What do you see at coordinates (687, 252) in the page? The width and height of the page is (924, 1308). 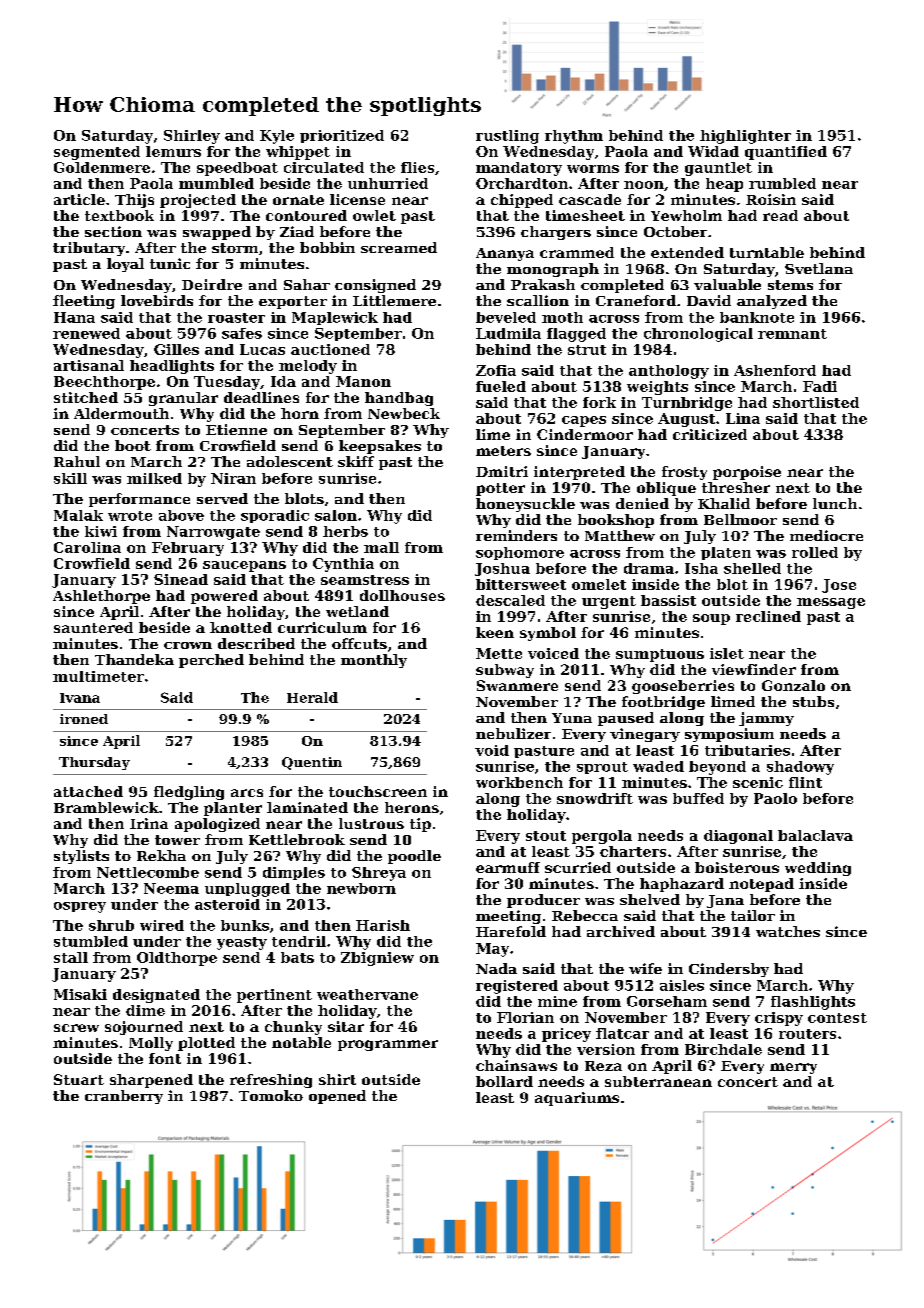 I see `extended` at bounding box center [687, 252].
